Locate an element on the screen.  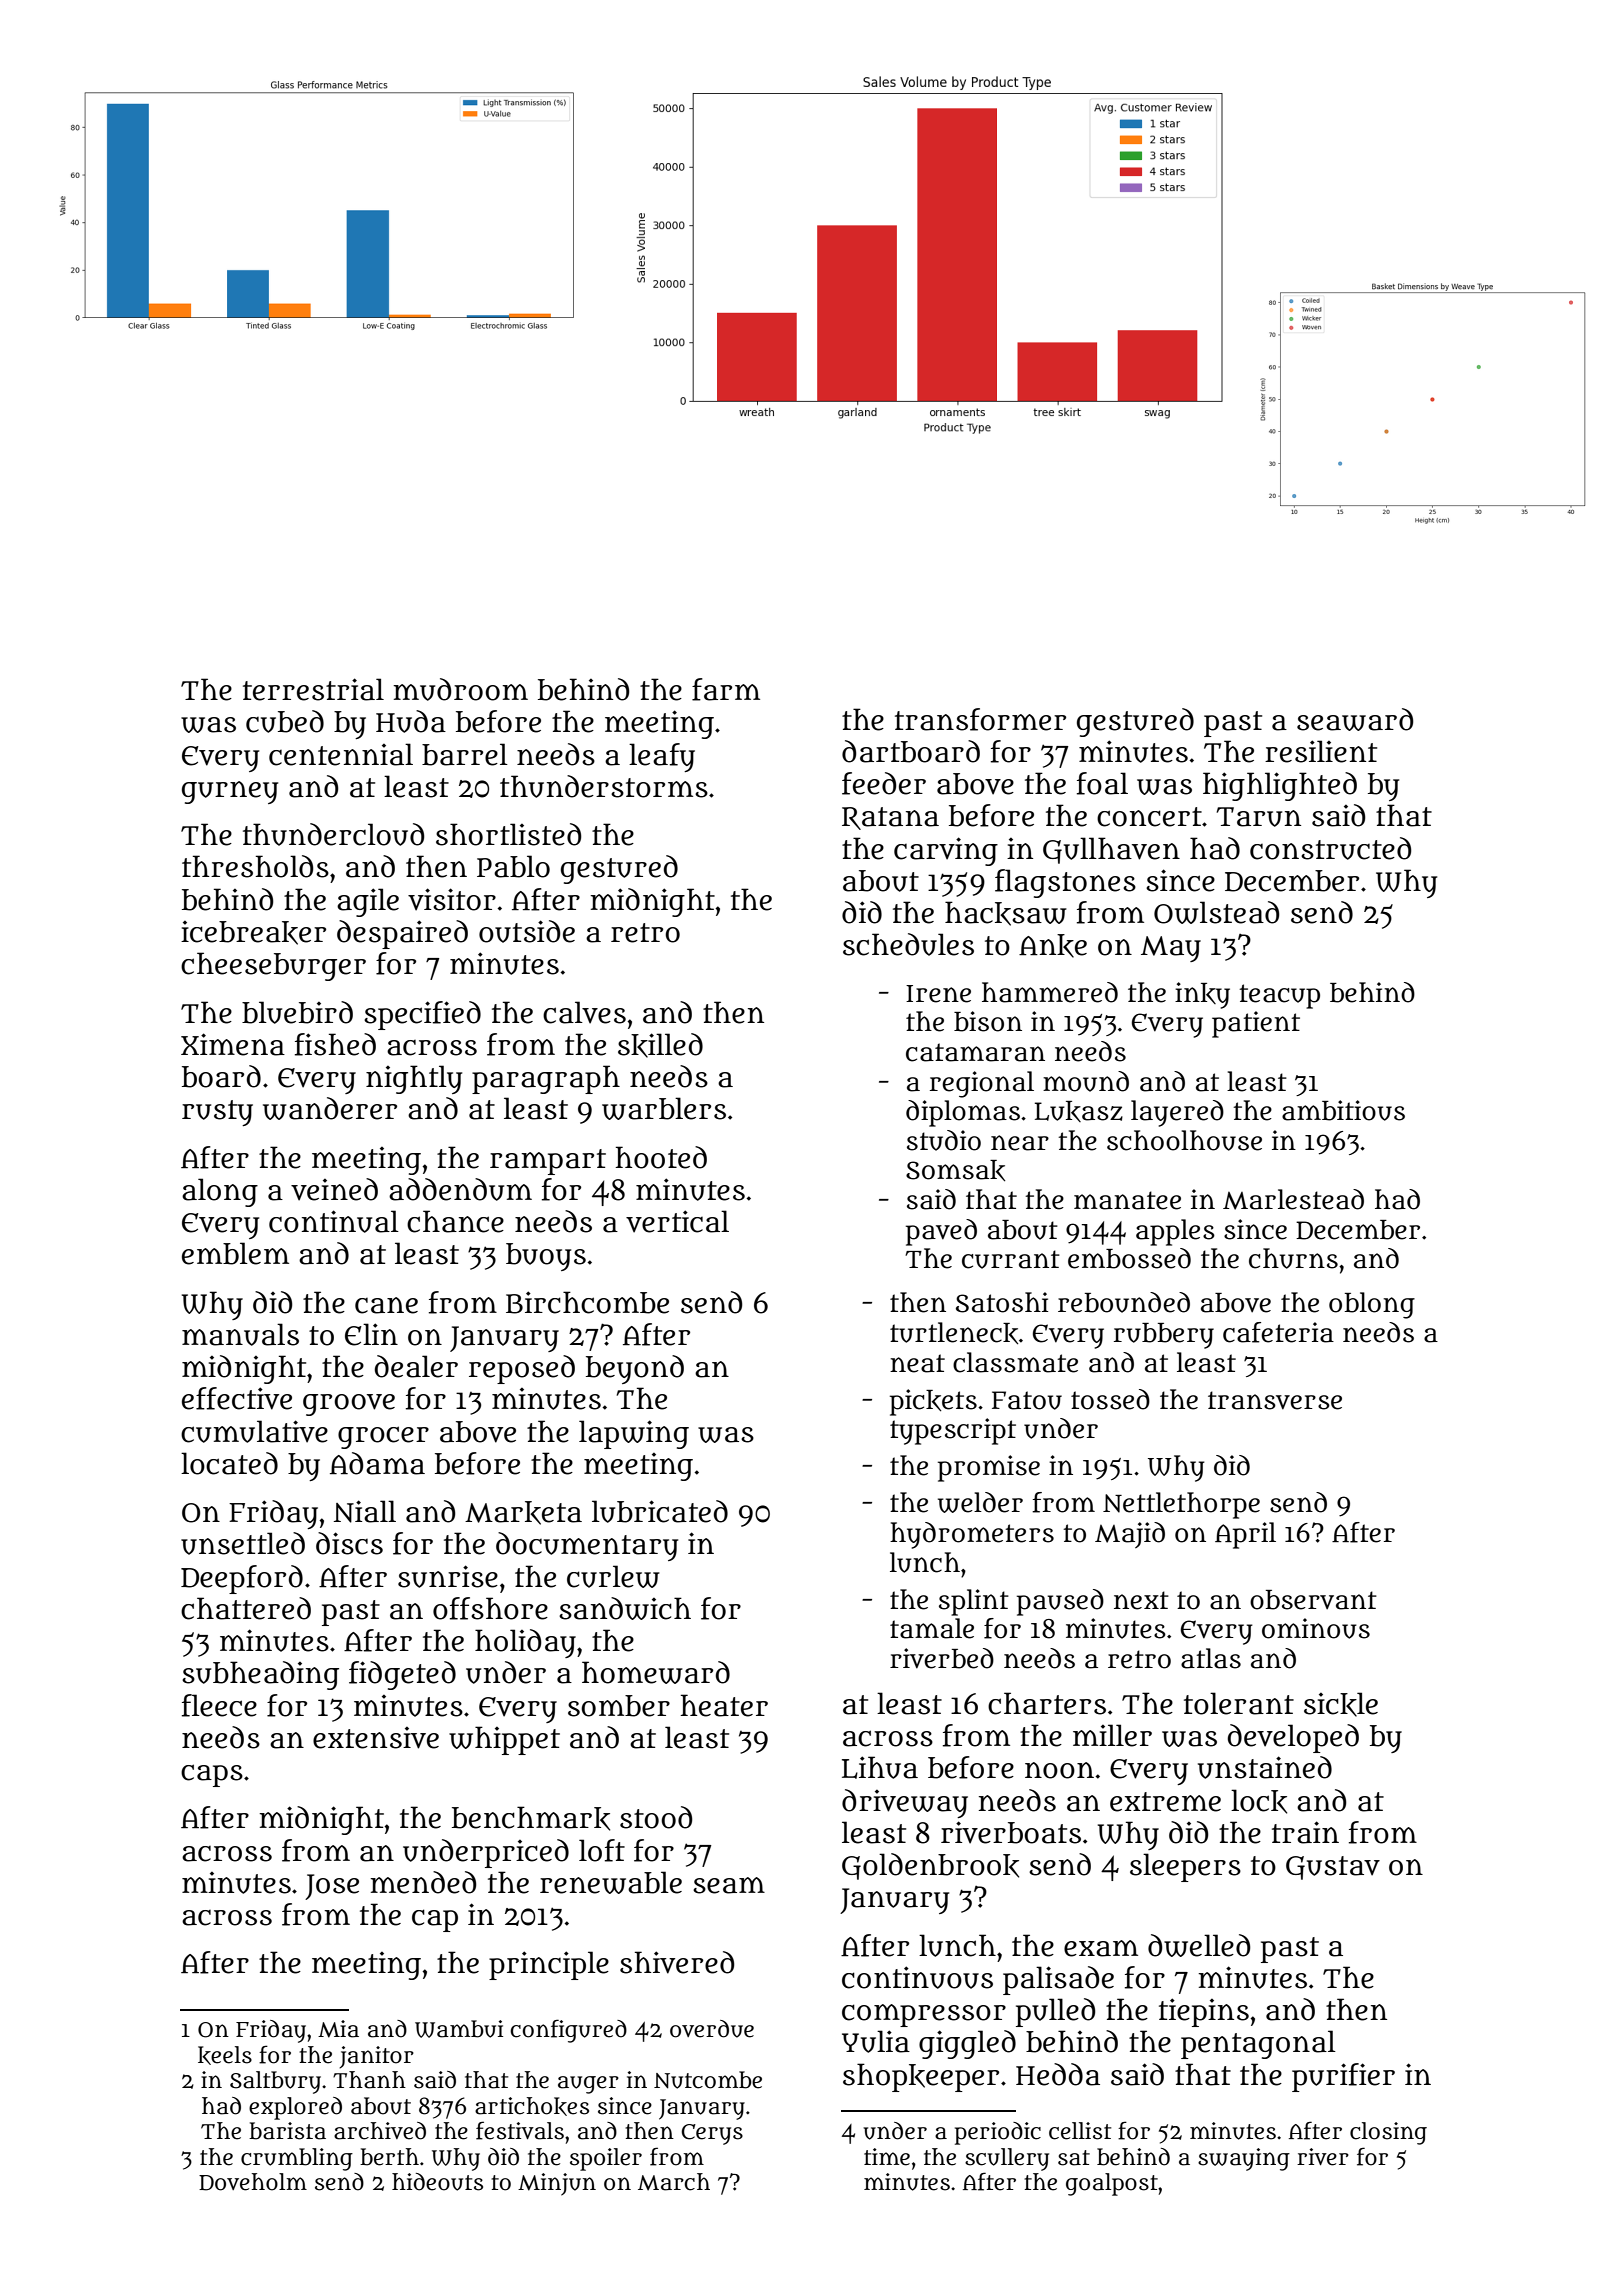
layered is located at coordinates (1177, 1113).
